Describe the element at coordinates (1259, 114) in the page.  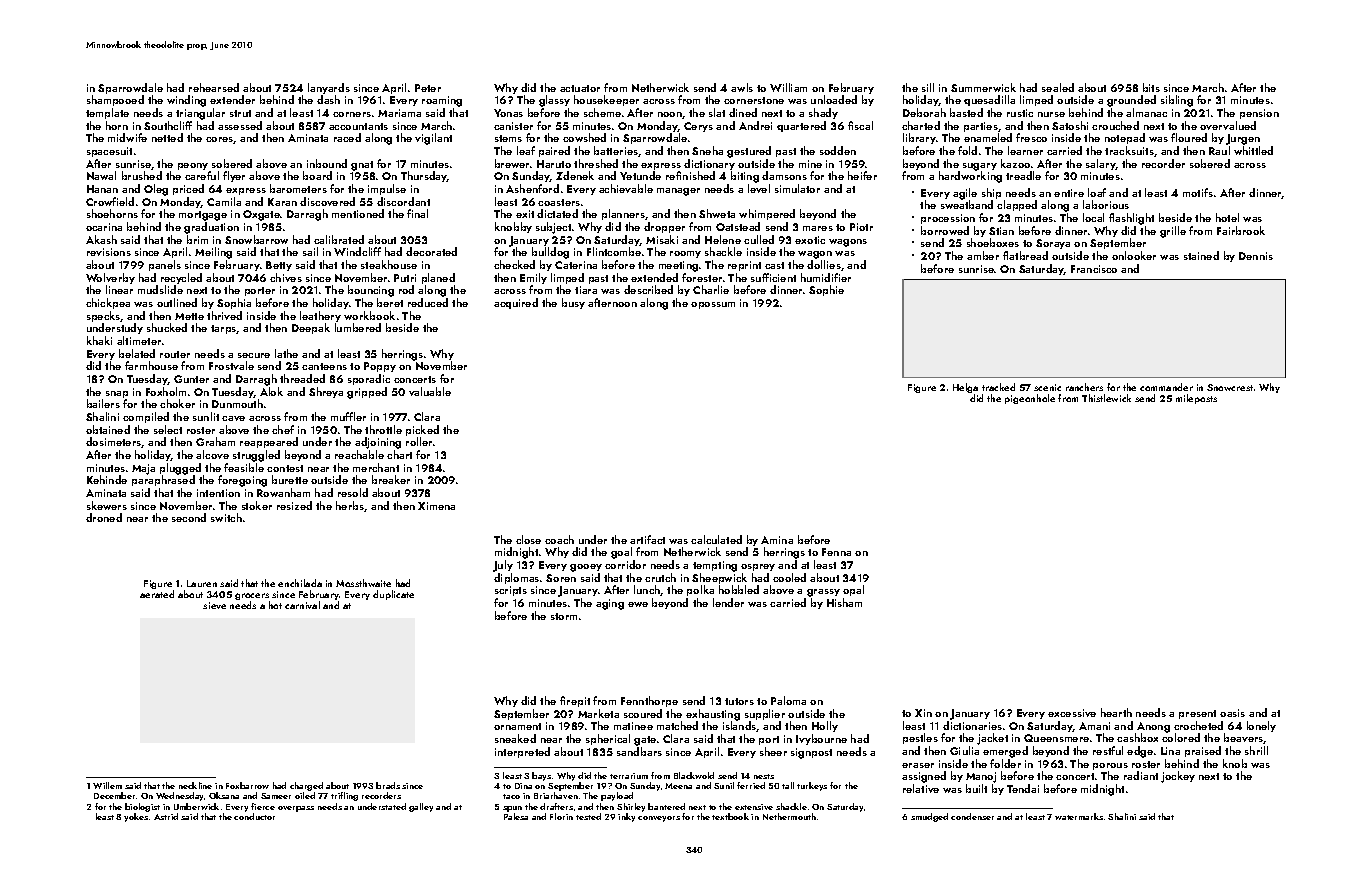
I see `pension` at that location.
